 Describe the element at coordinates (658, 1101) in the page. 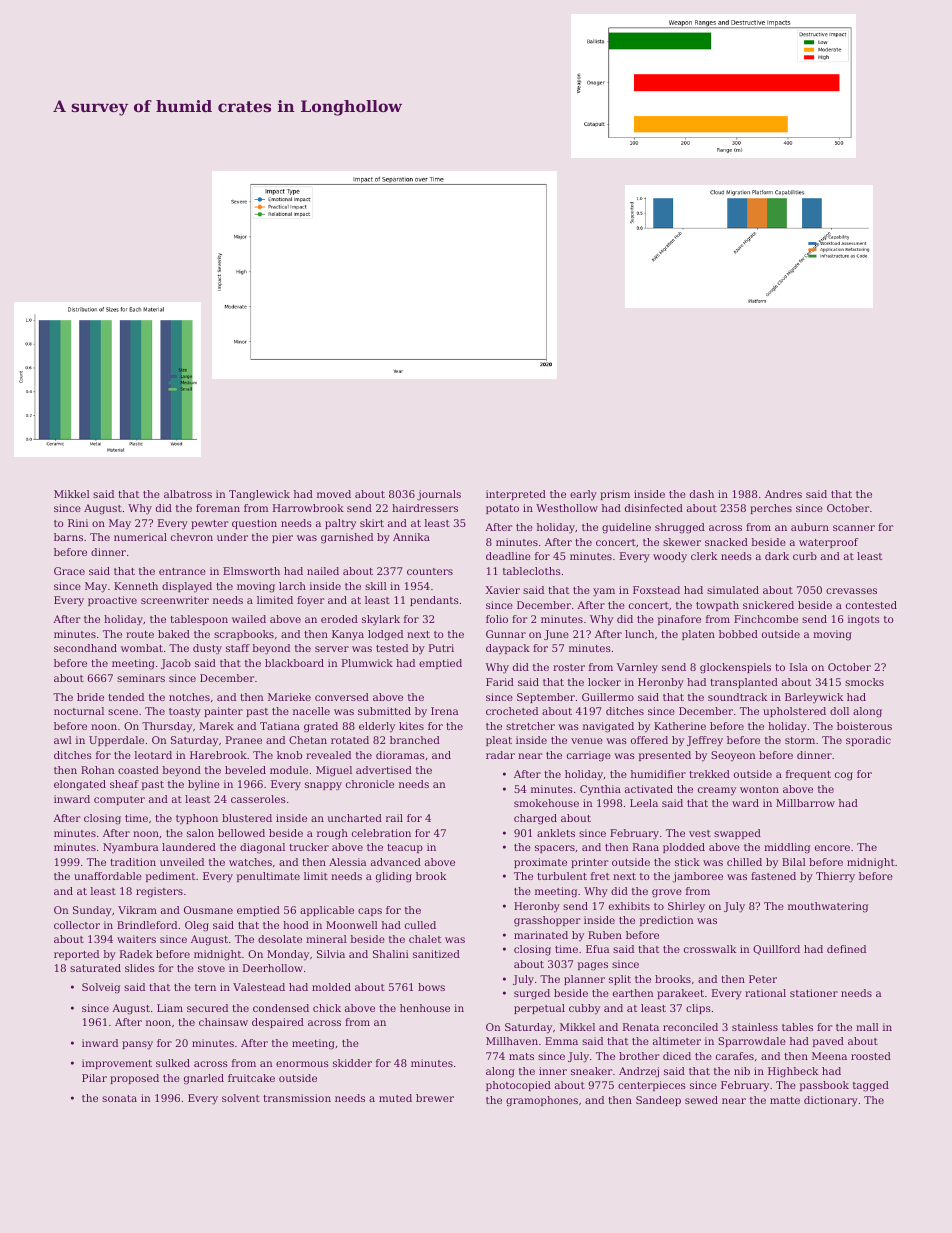

I see `Sandeep` at that location.
